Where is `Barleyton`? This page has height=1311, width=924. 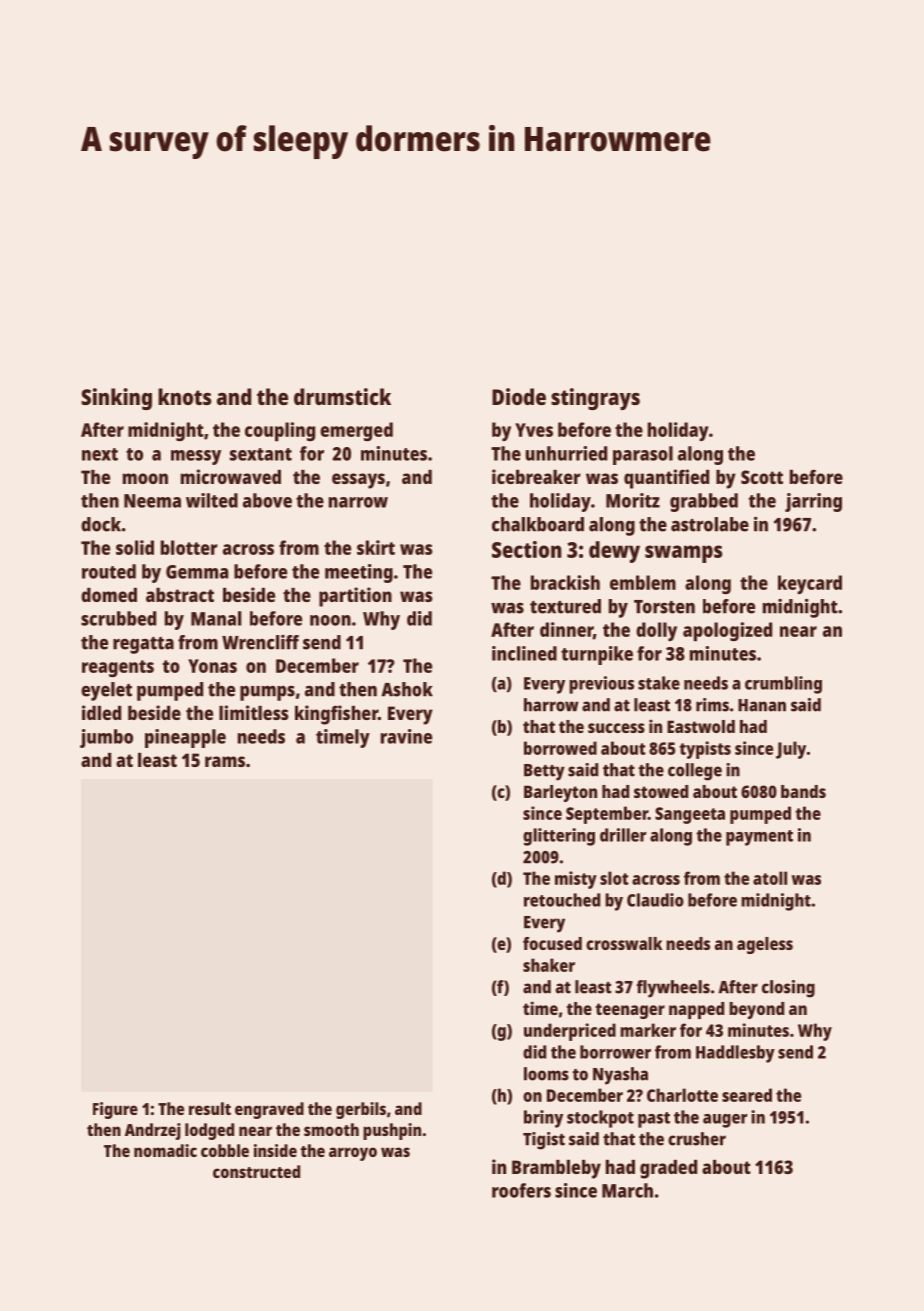
Barleyton is located at coordinates (560, 793).
